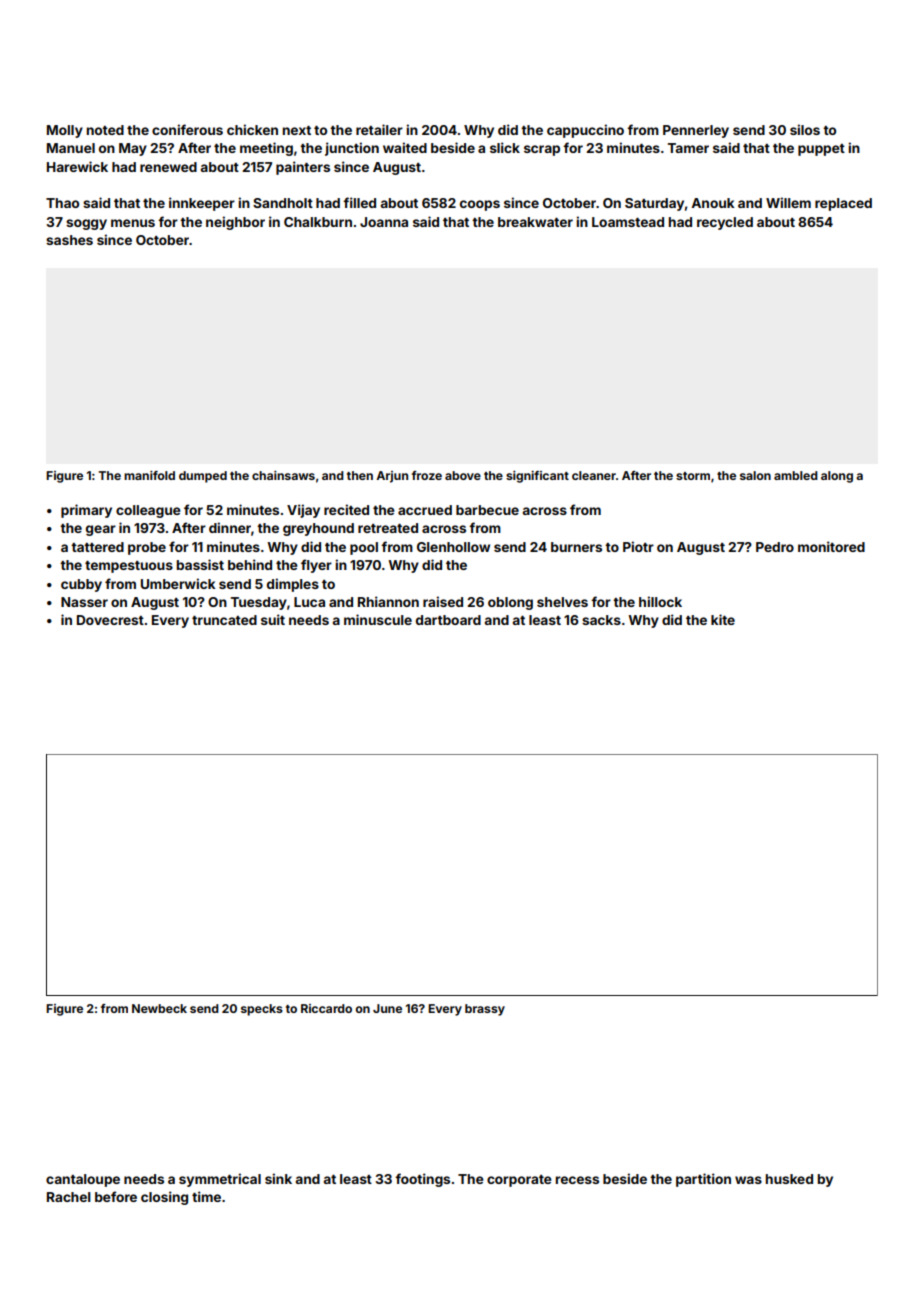 The width and height of the screenshot is (924, 1308). Describe the element at coordinates (252, 129) in the screenshot. I see `chicken` at that location.
